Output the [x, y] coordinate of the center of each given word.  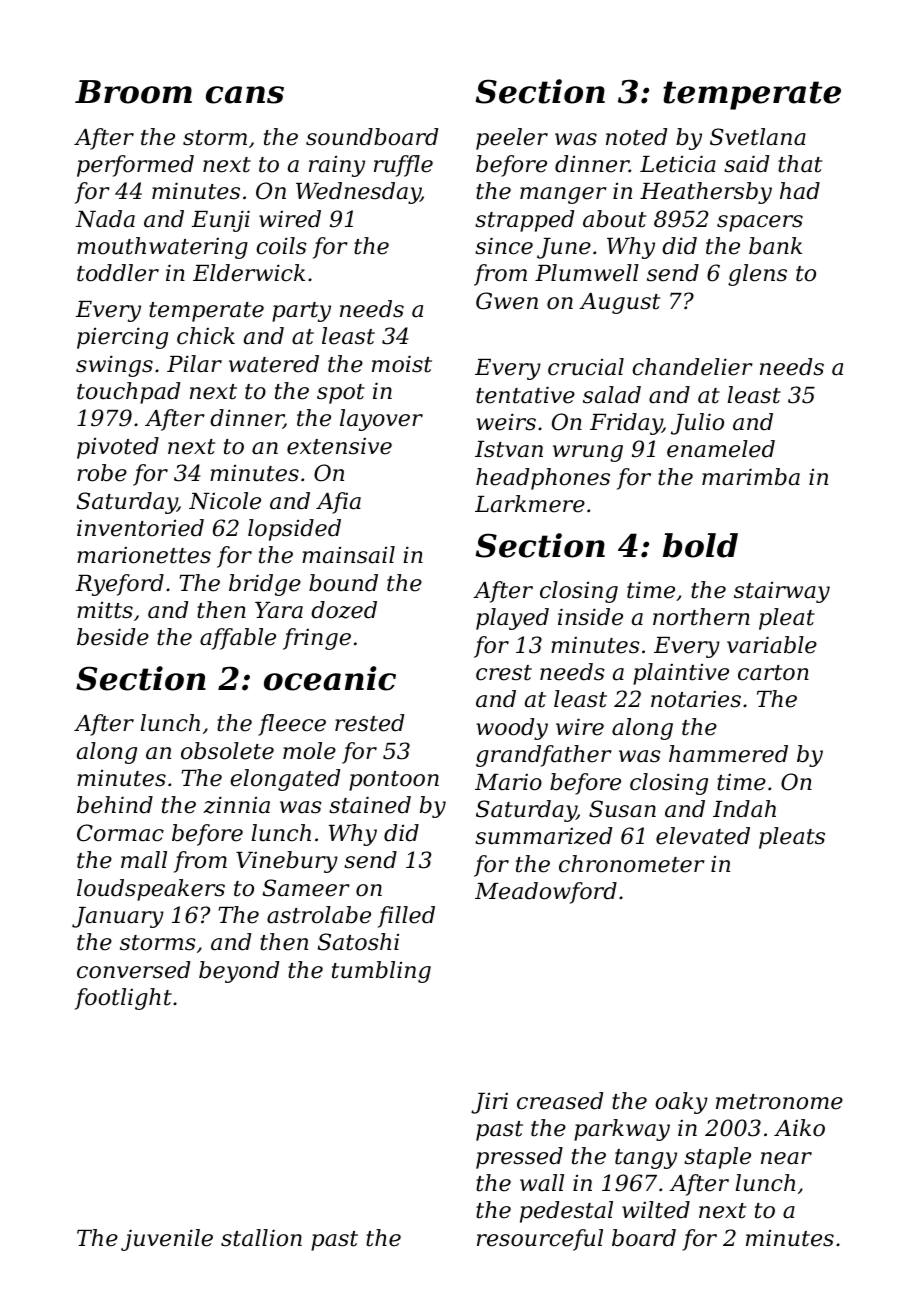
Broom [133, 92]
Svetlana [758, 137]
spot [341, 394]
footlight [123, 999]
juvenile [167, 1240]
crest [504, 673]
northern [701, 617]
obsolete [227, 751]
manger [563, 195]
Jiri [489, 1103]
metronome [779, 1102]
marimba [751, 477]
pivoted [118, 448]
